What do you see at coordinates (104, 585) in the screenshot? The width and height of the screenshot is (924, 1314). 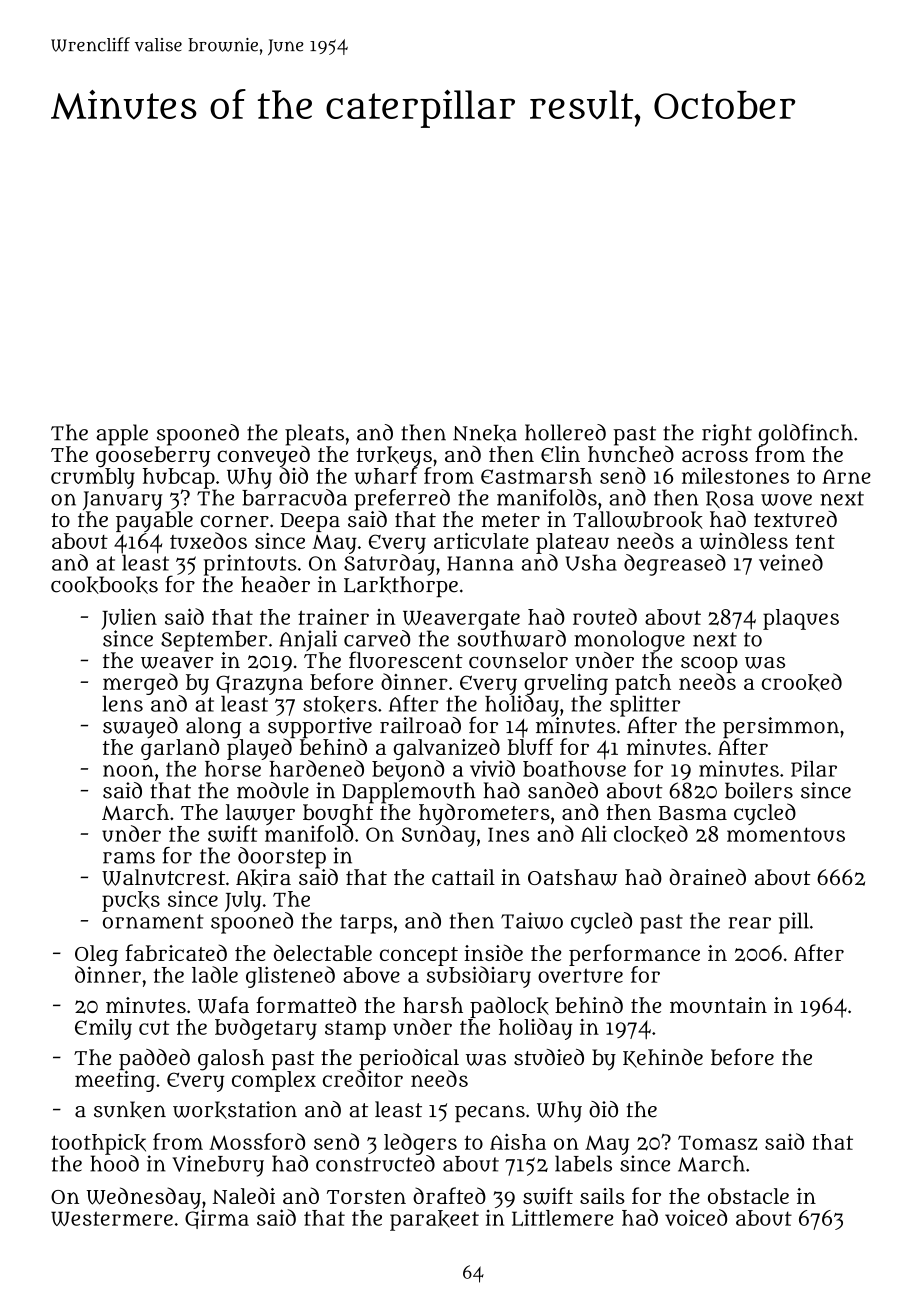 I see `cookbooks` at bounding box center [104, 585].
